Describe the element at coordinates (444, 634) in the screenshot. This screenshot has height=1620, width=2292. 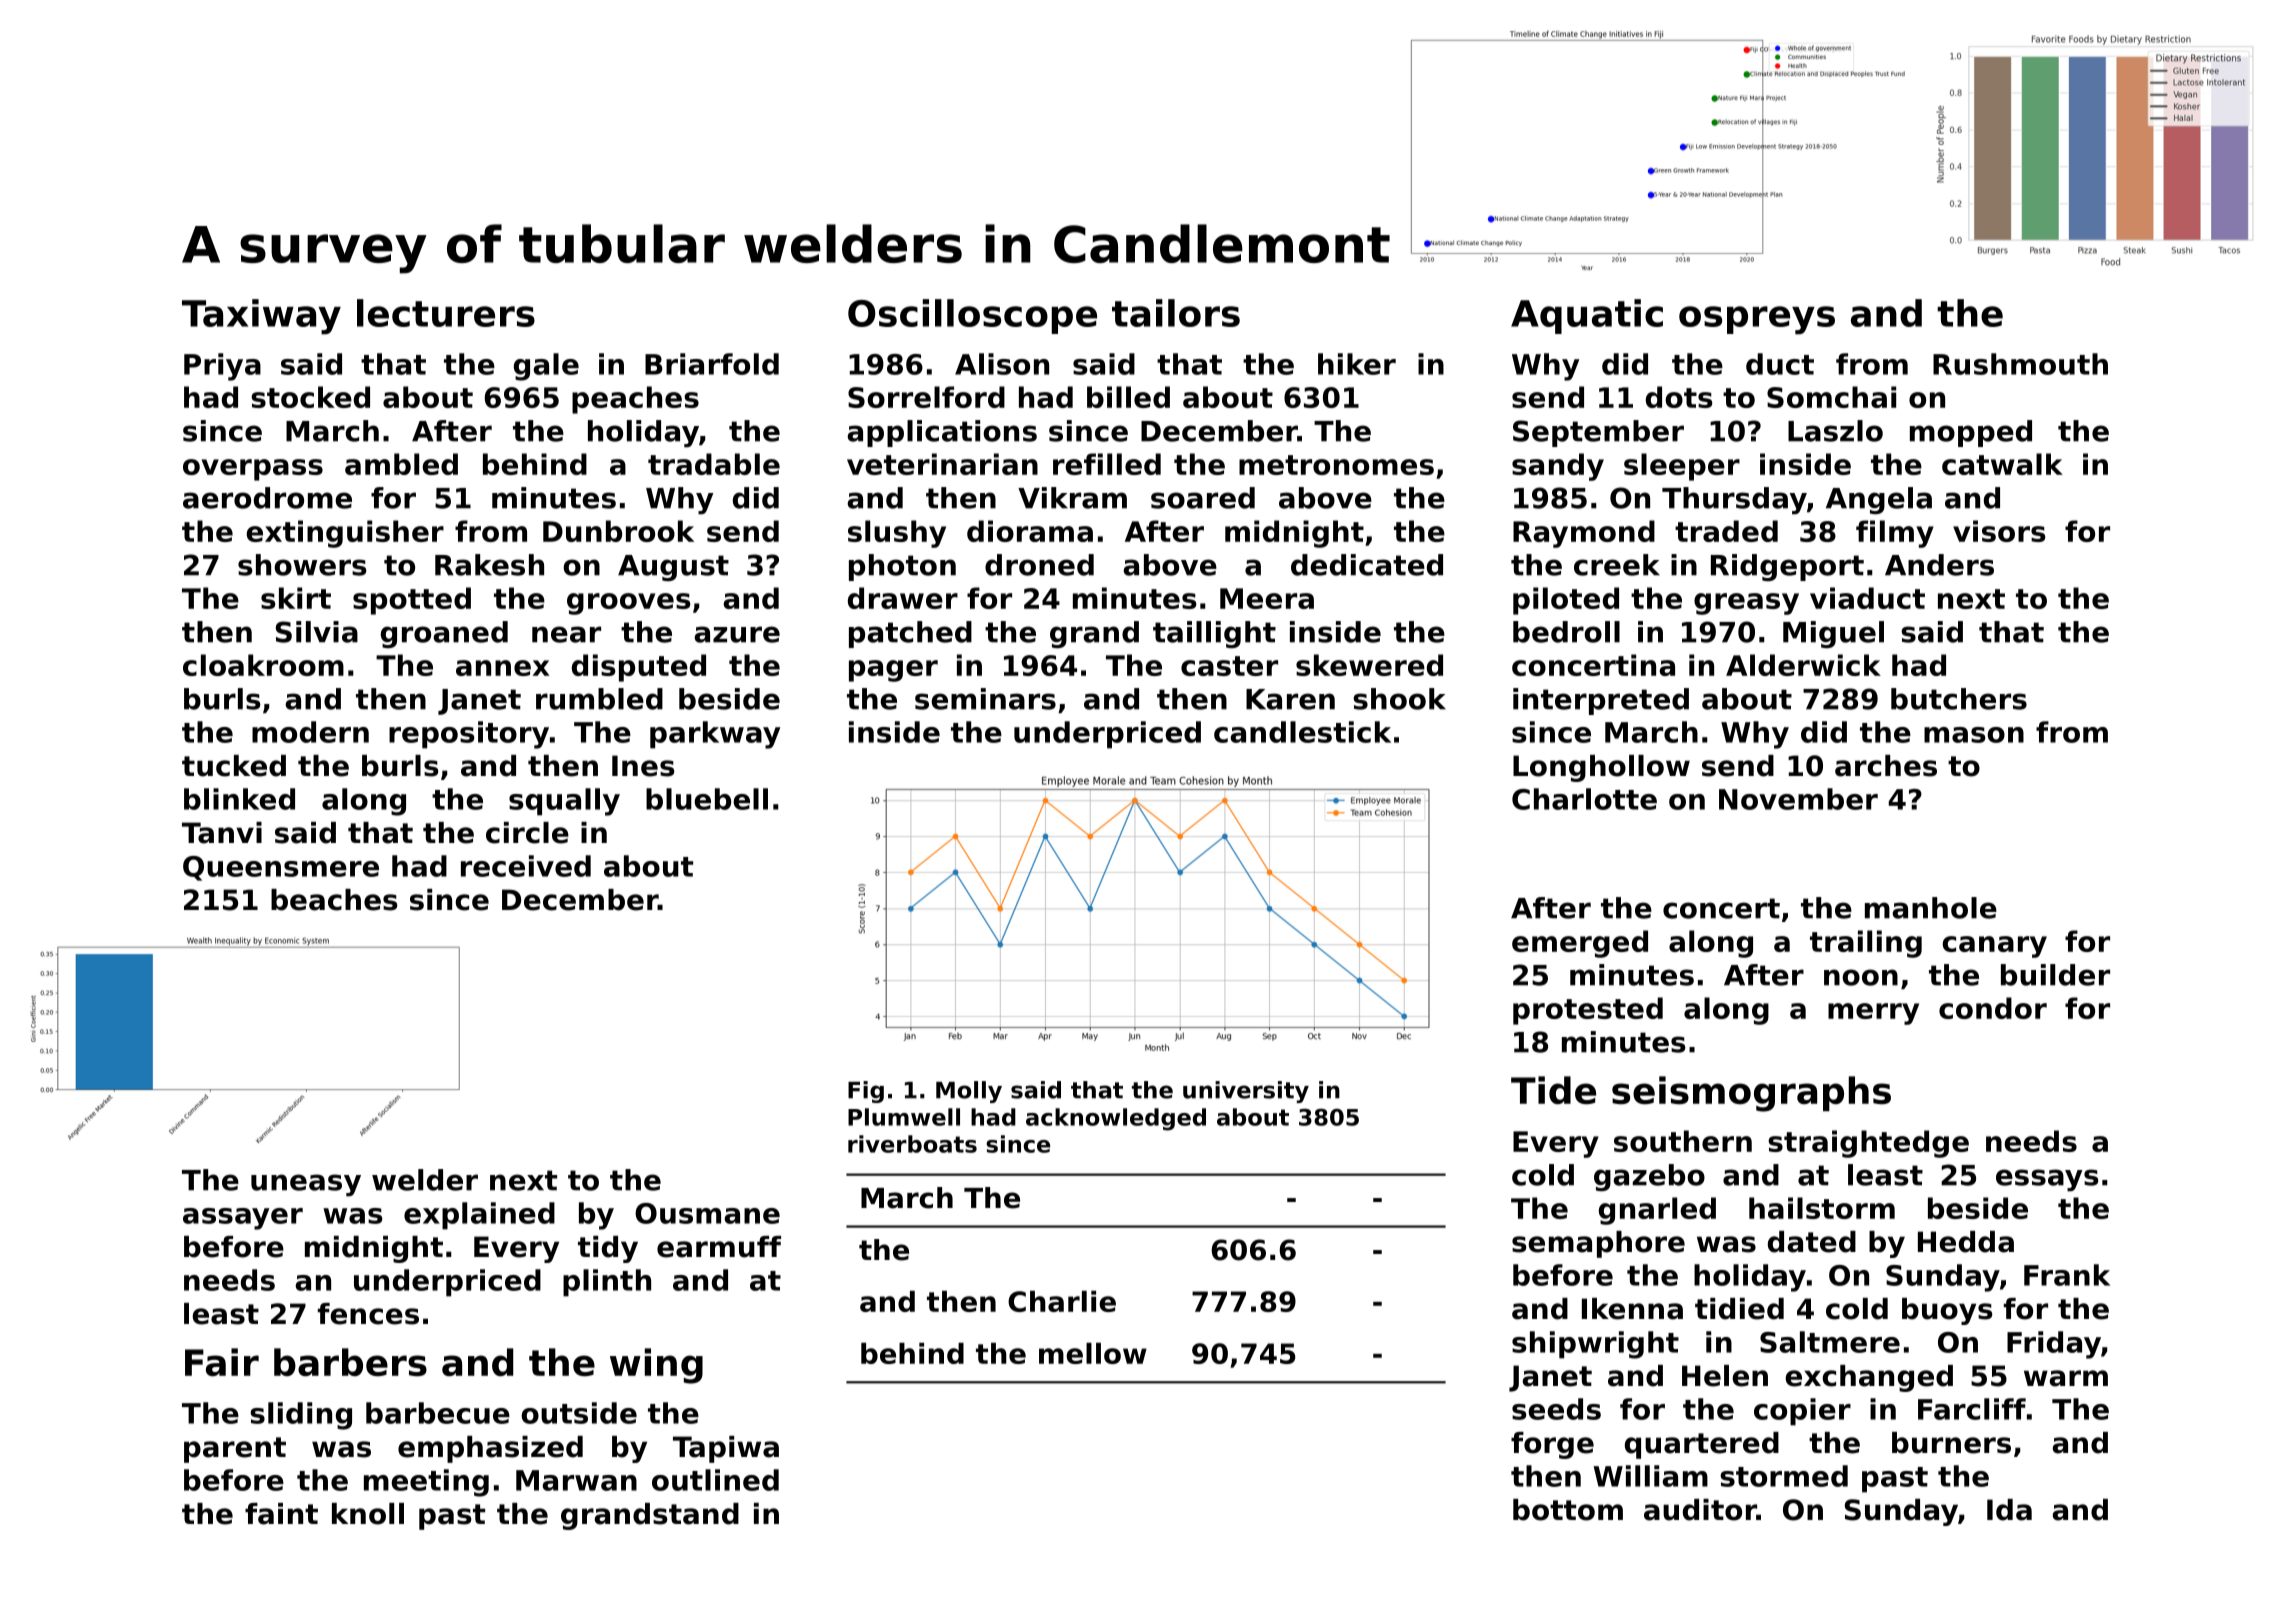
I see `groaned` at that location.
